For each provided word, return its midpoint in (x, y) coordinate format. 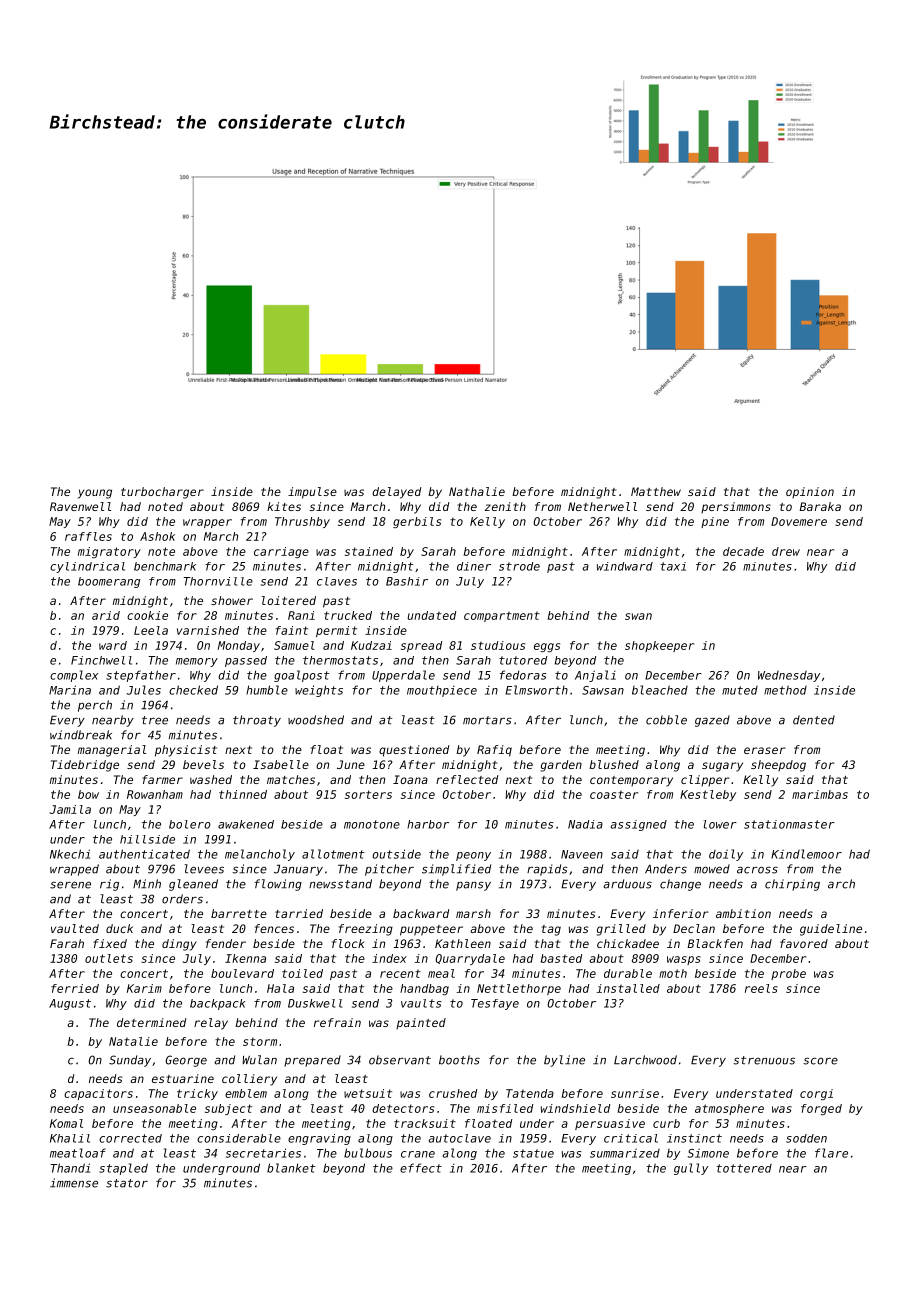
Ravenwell (80, 506)
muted (740, 690)
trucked (348, 615)
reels (761, 988)
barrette (239, 913)
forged (821, 1109)
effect (421, 1168)
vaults (421, 1003)
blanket (291, 1168)
